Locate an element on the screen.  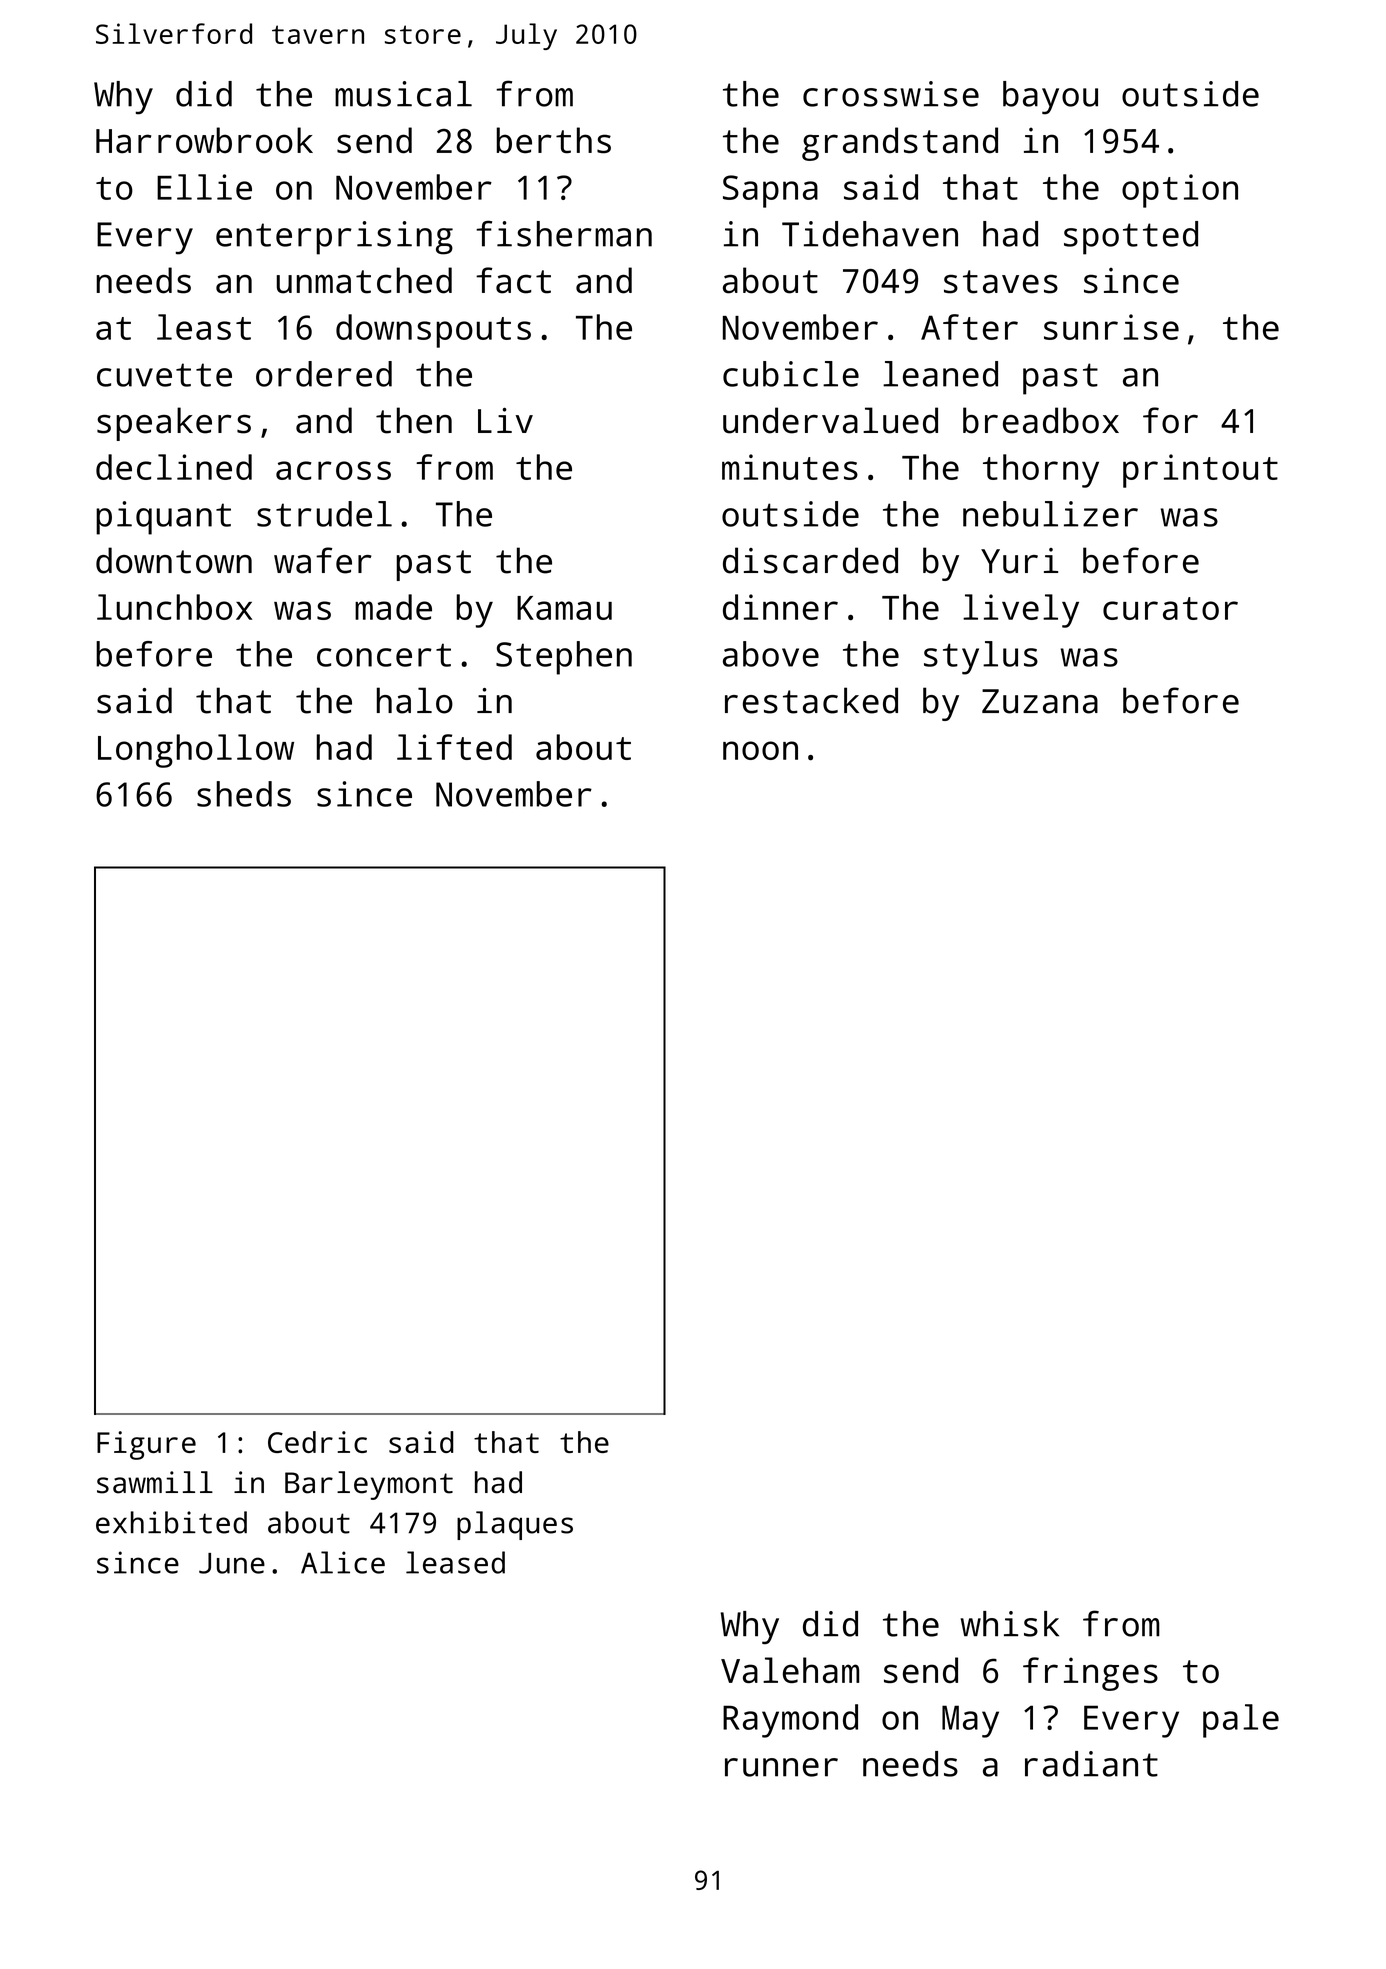
bayou is located at coordinates (1050, 98).
